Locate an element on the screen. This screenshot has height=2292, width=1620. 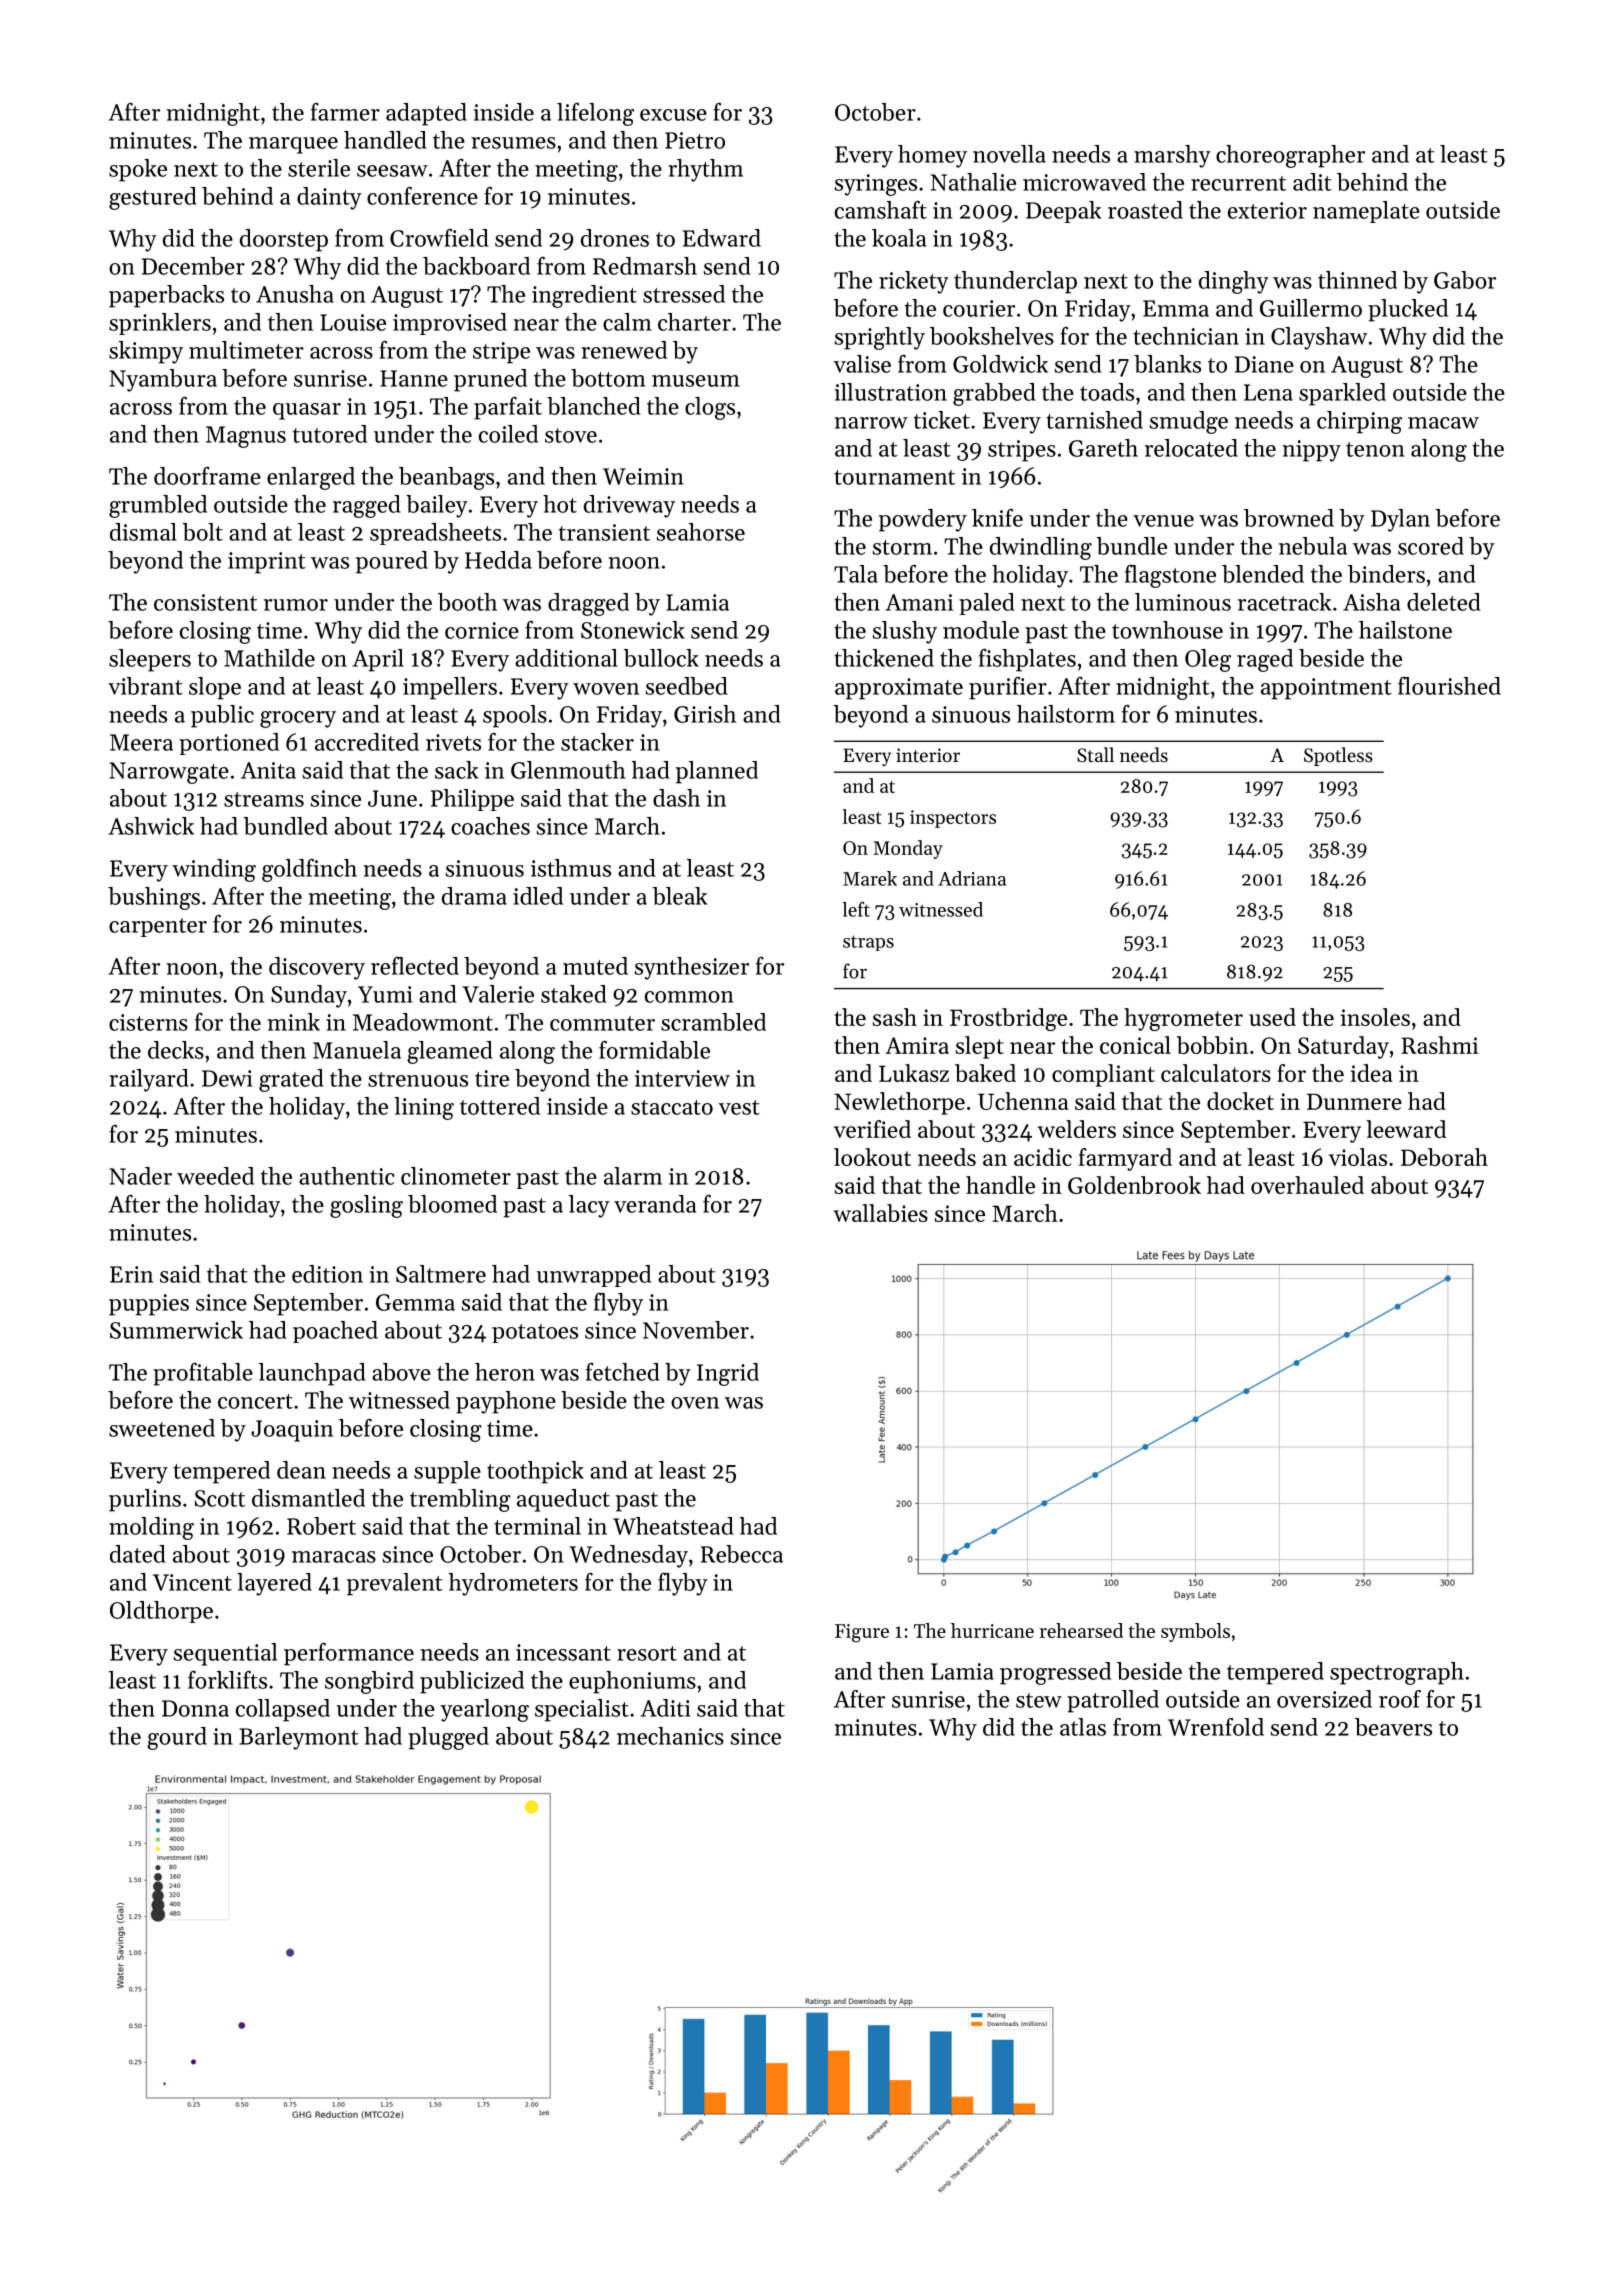
marshy is located at coordinates (1172, 156).
